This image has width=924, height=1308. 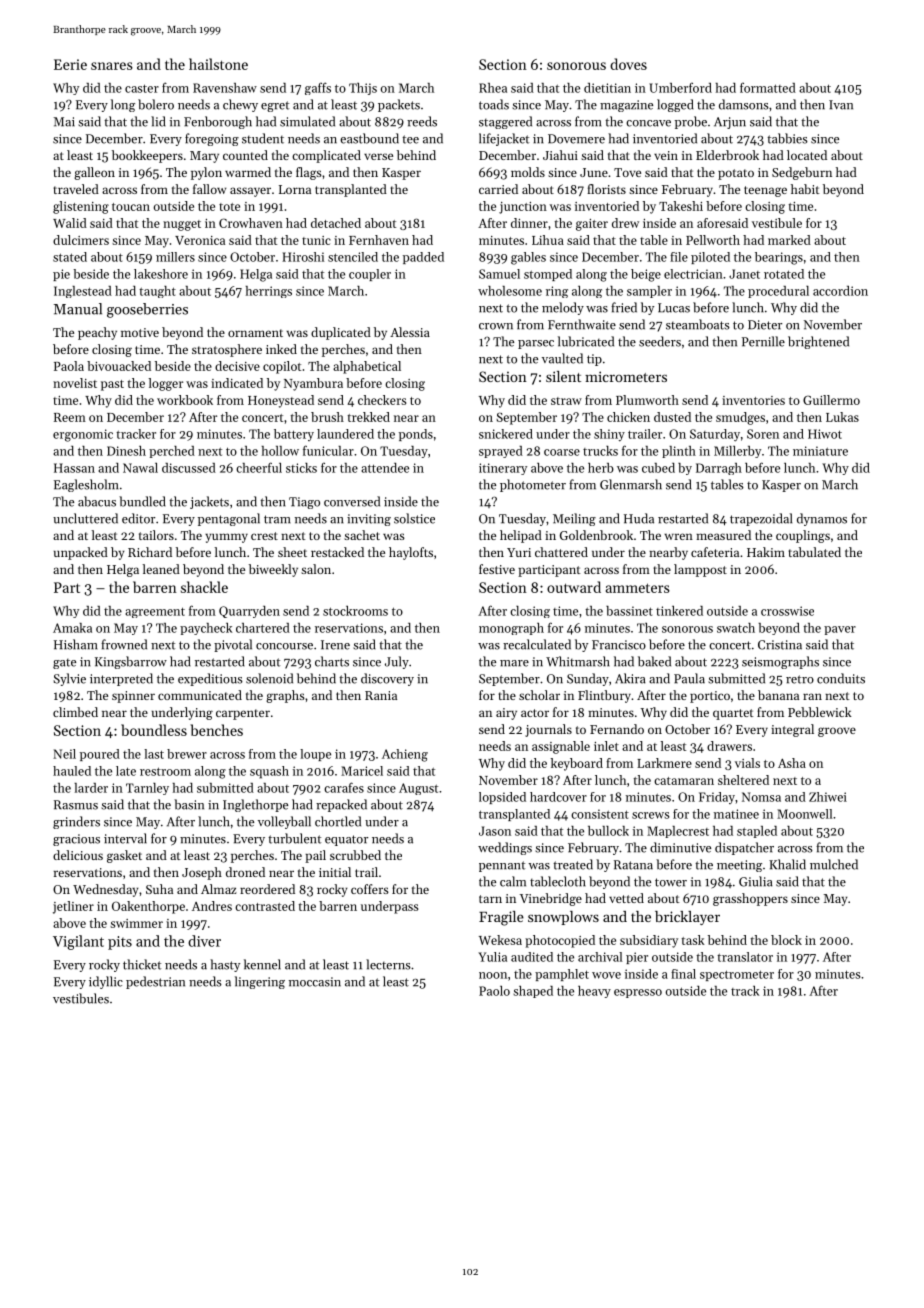 I want to click on formatted, so click(x=768, y=88).
